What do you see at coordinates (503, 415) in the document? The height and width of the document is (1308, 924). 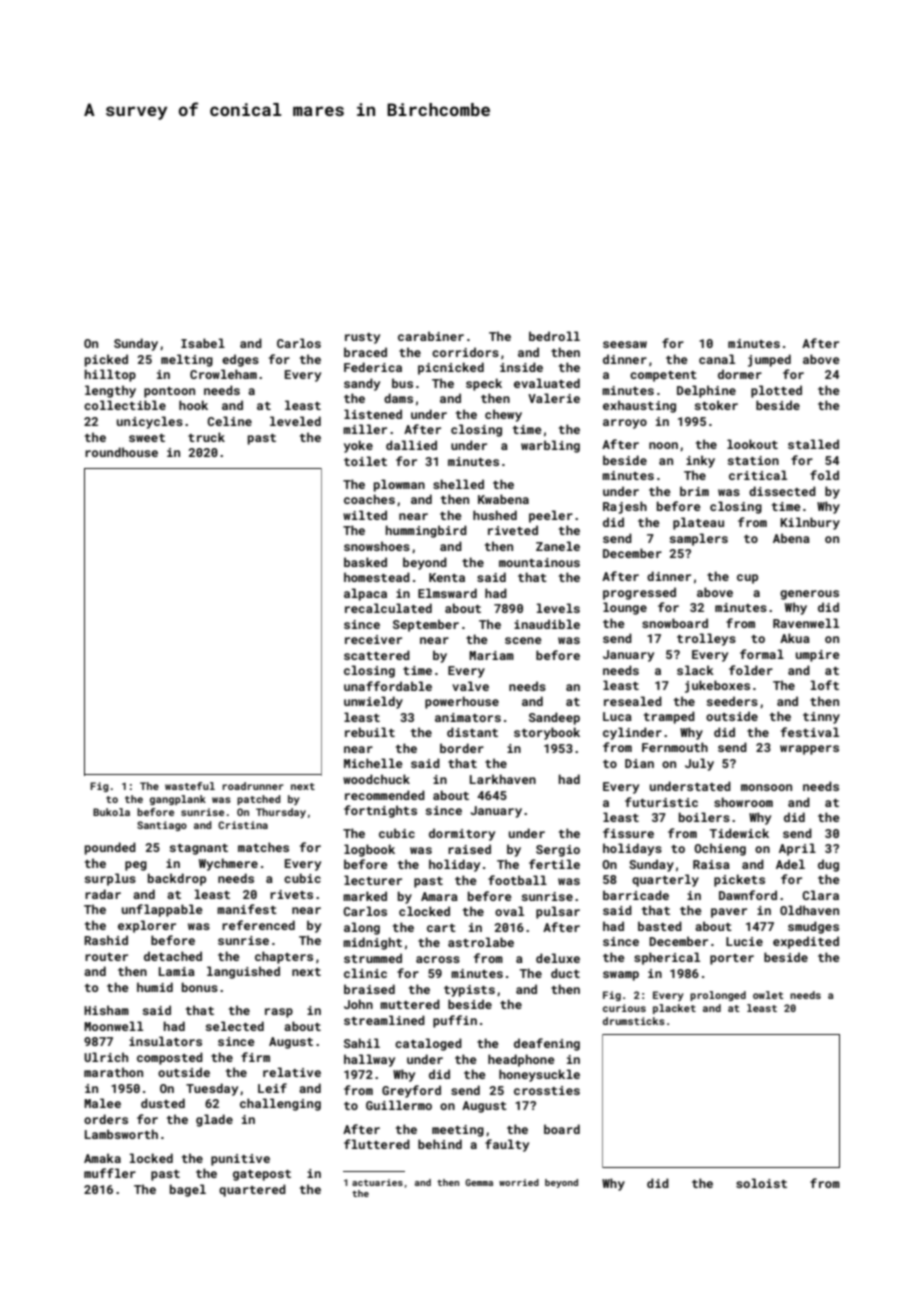 I see `chewy` at bounding box center [503, 415].
